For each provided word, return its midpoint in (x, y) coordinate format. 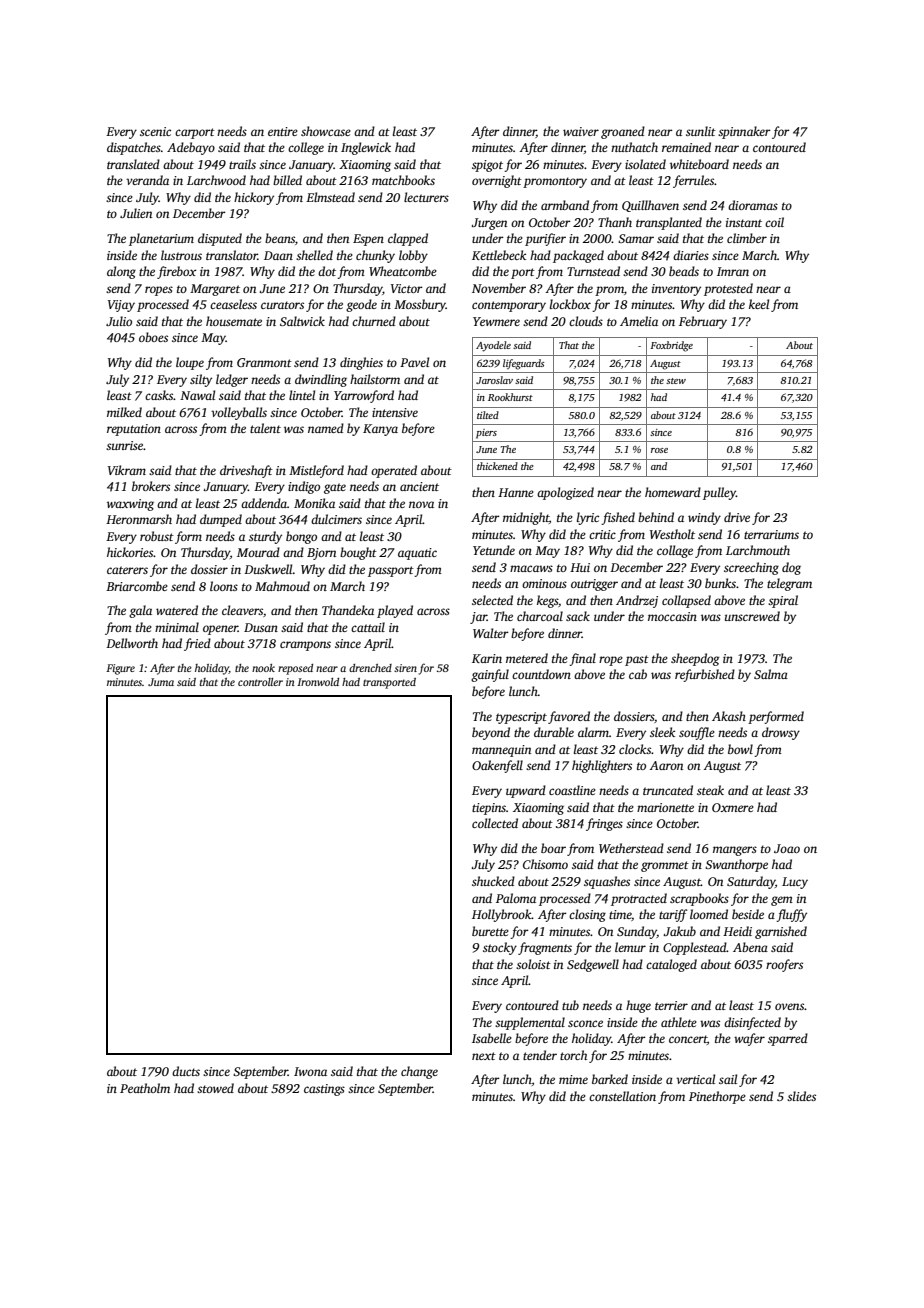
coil (774, 222)
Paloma (516, 898)
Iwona (310, 1071)
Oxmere (733, 807)
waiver (581, 131)
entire (283, 131)
